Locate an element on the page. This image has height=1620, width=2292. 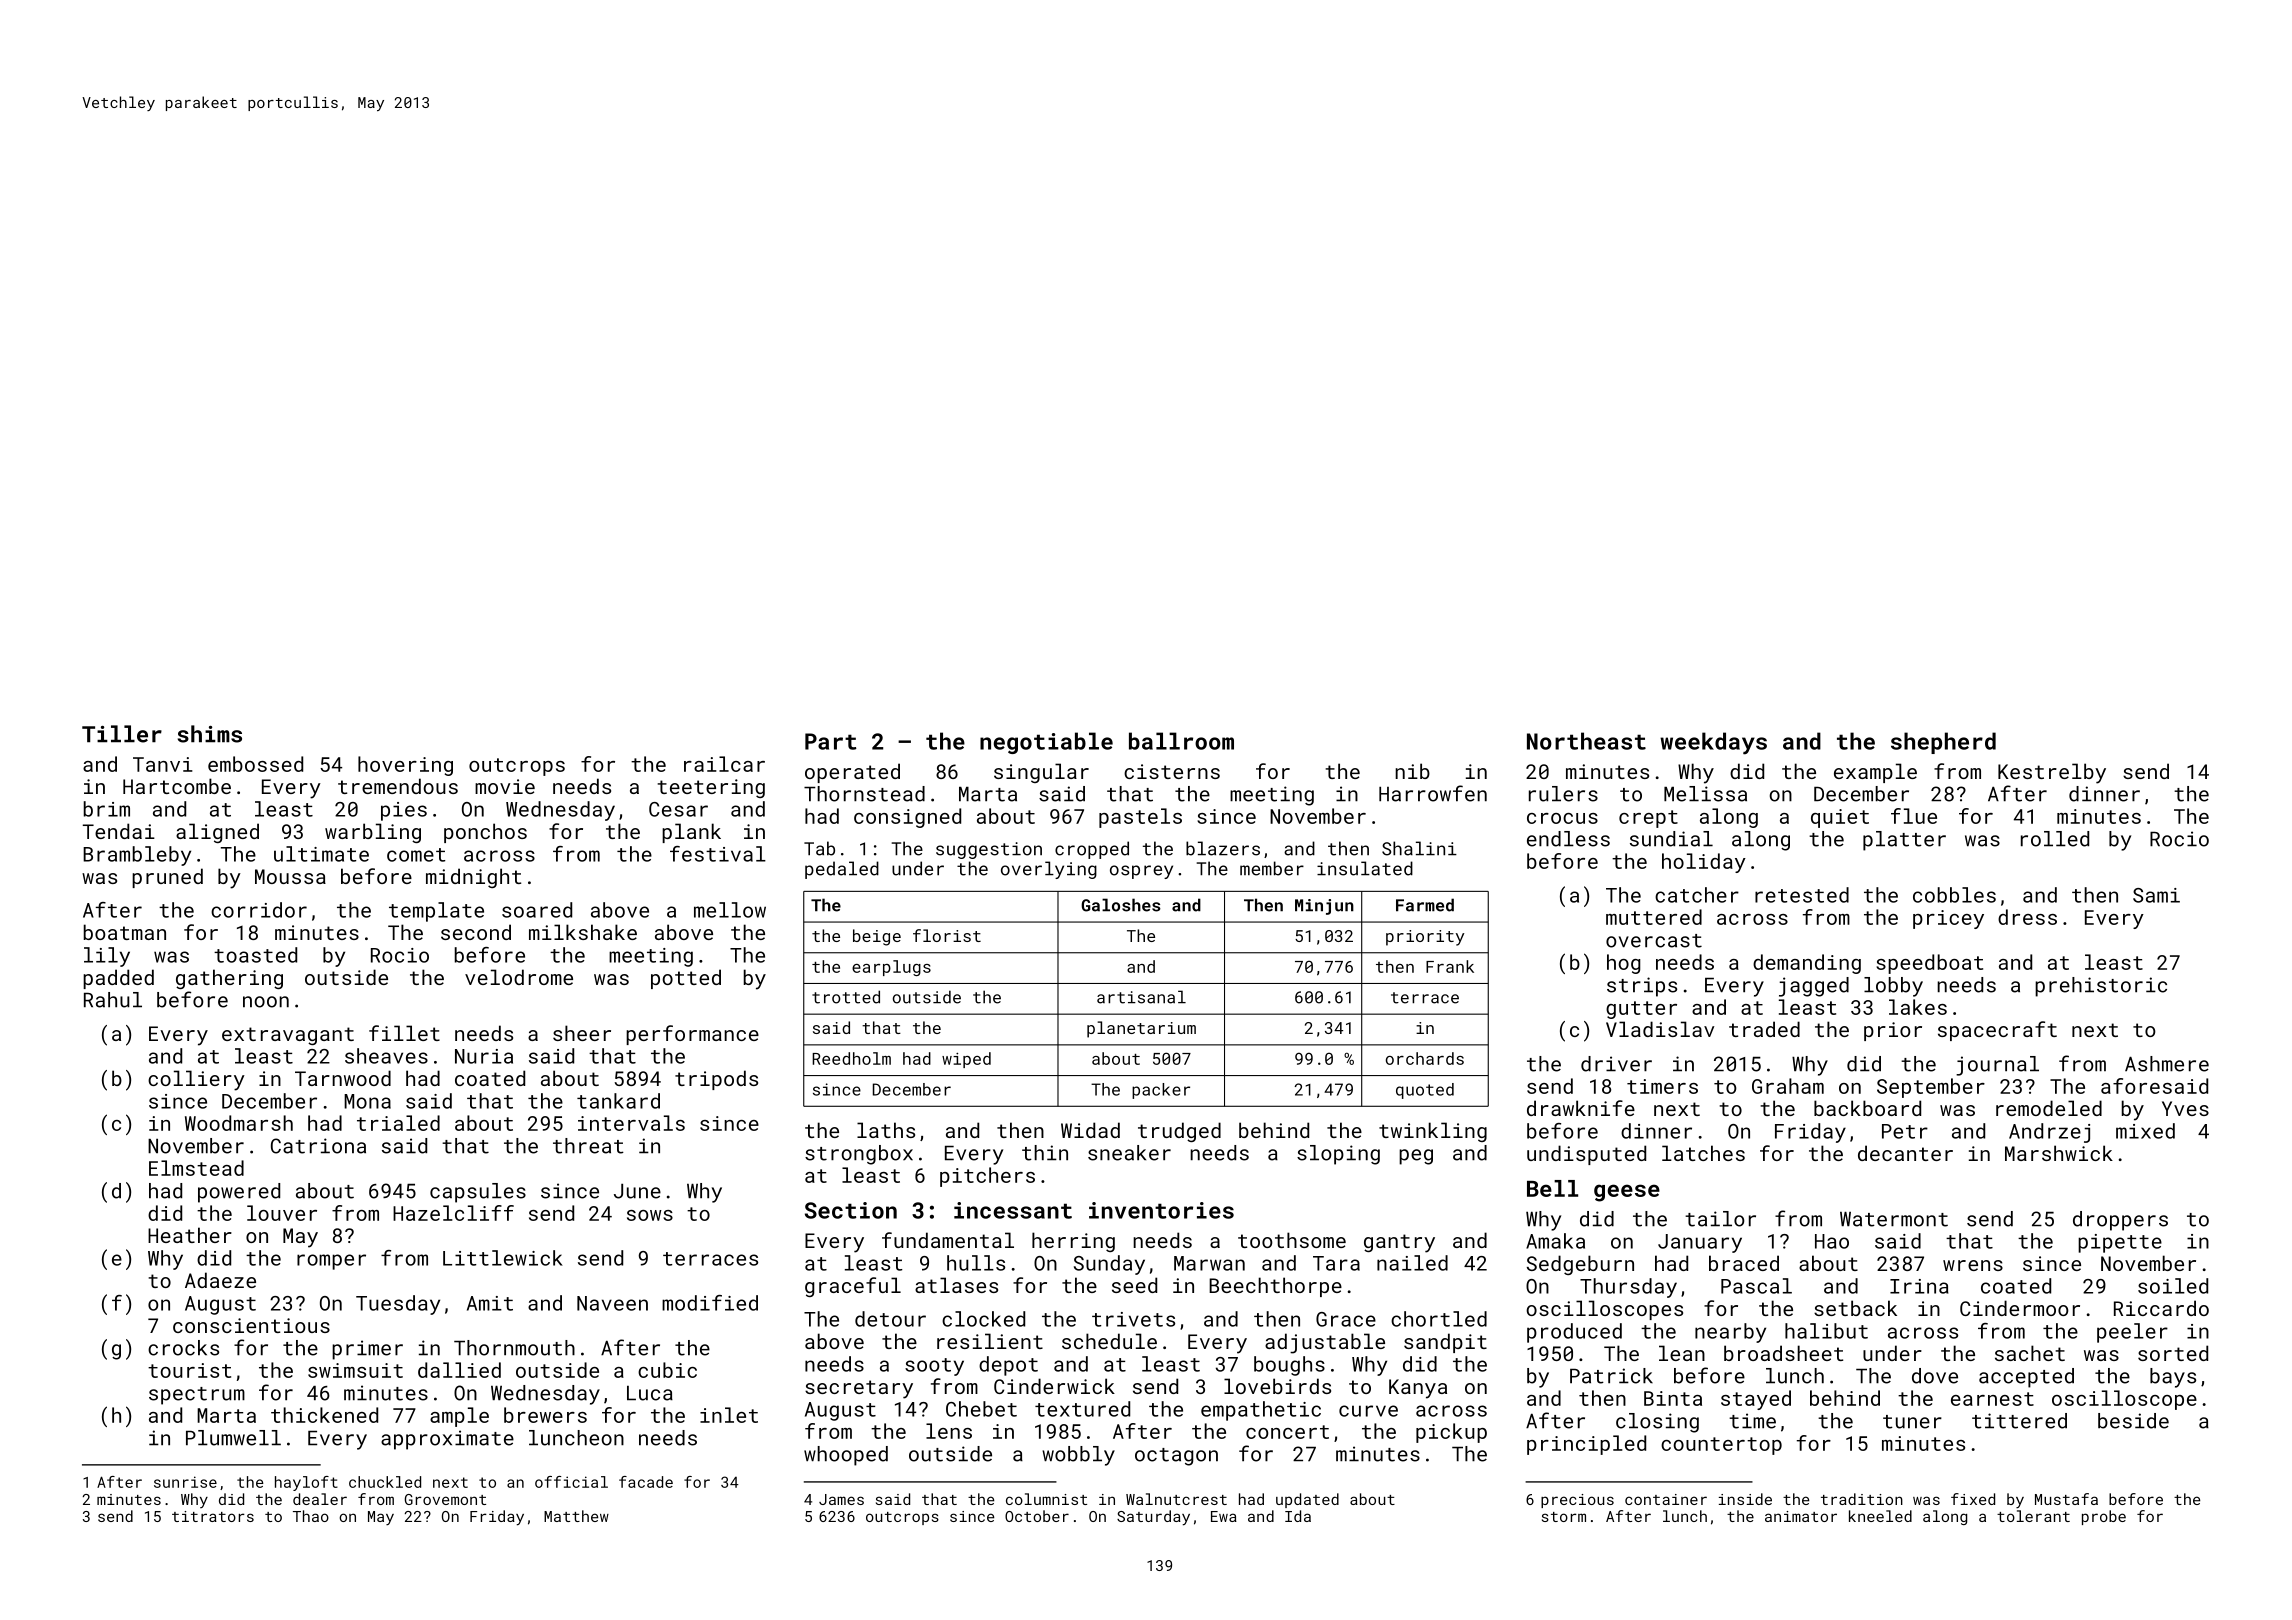
hovering is located at coordinates (405, 766).
